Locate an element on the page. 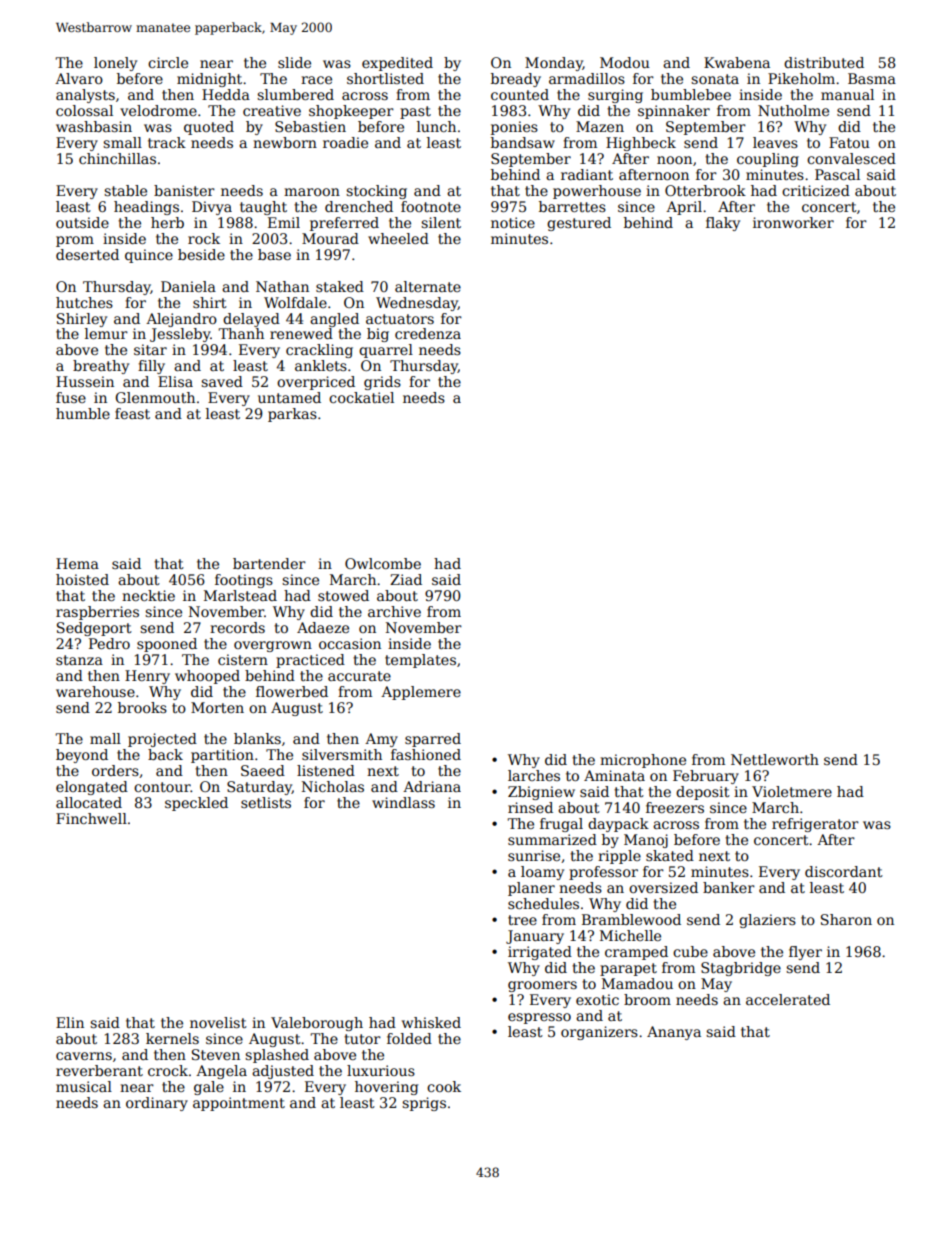  Ananya is located at coordinates (674, 1033).
